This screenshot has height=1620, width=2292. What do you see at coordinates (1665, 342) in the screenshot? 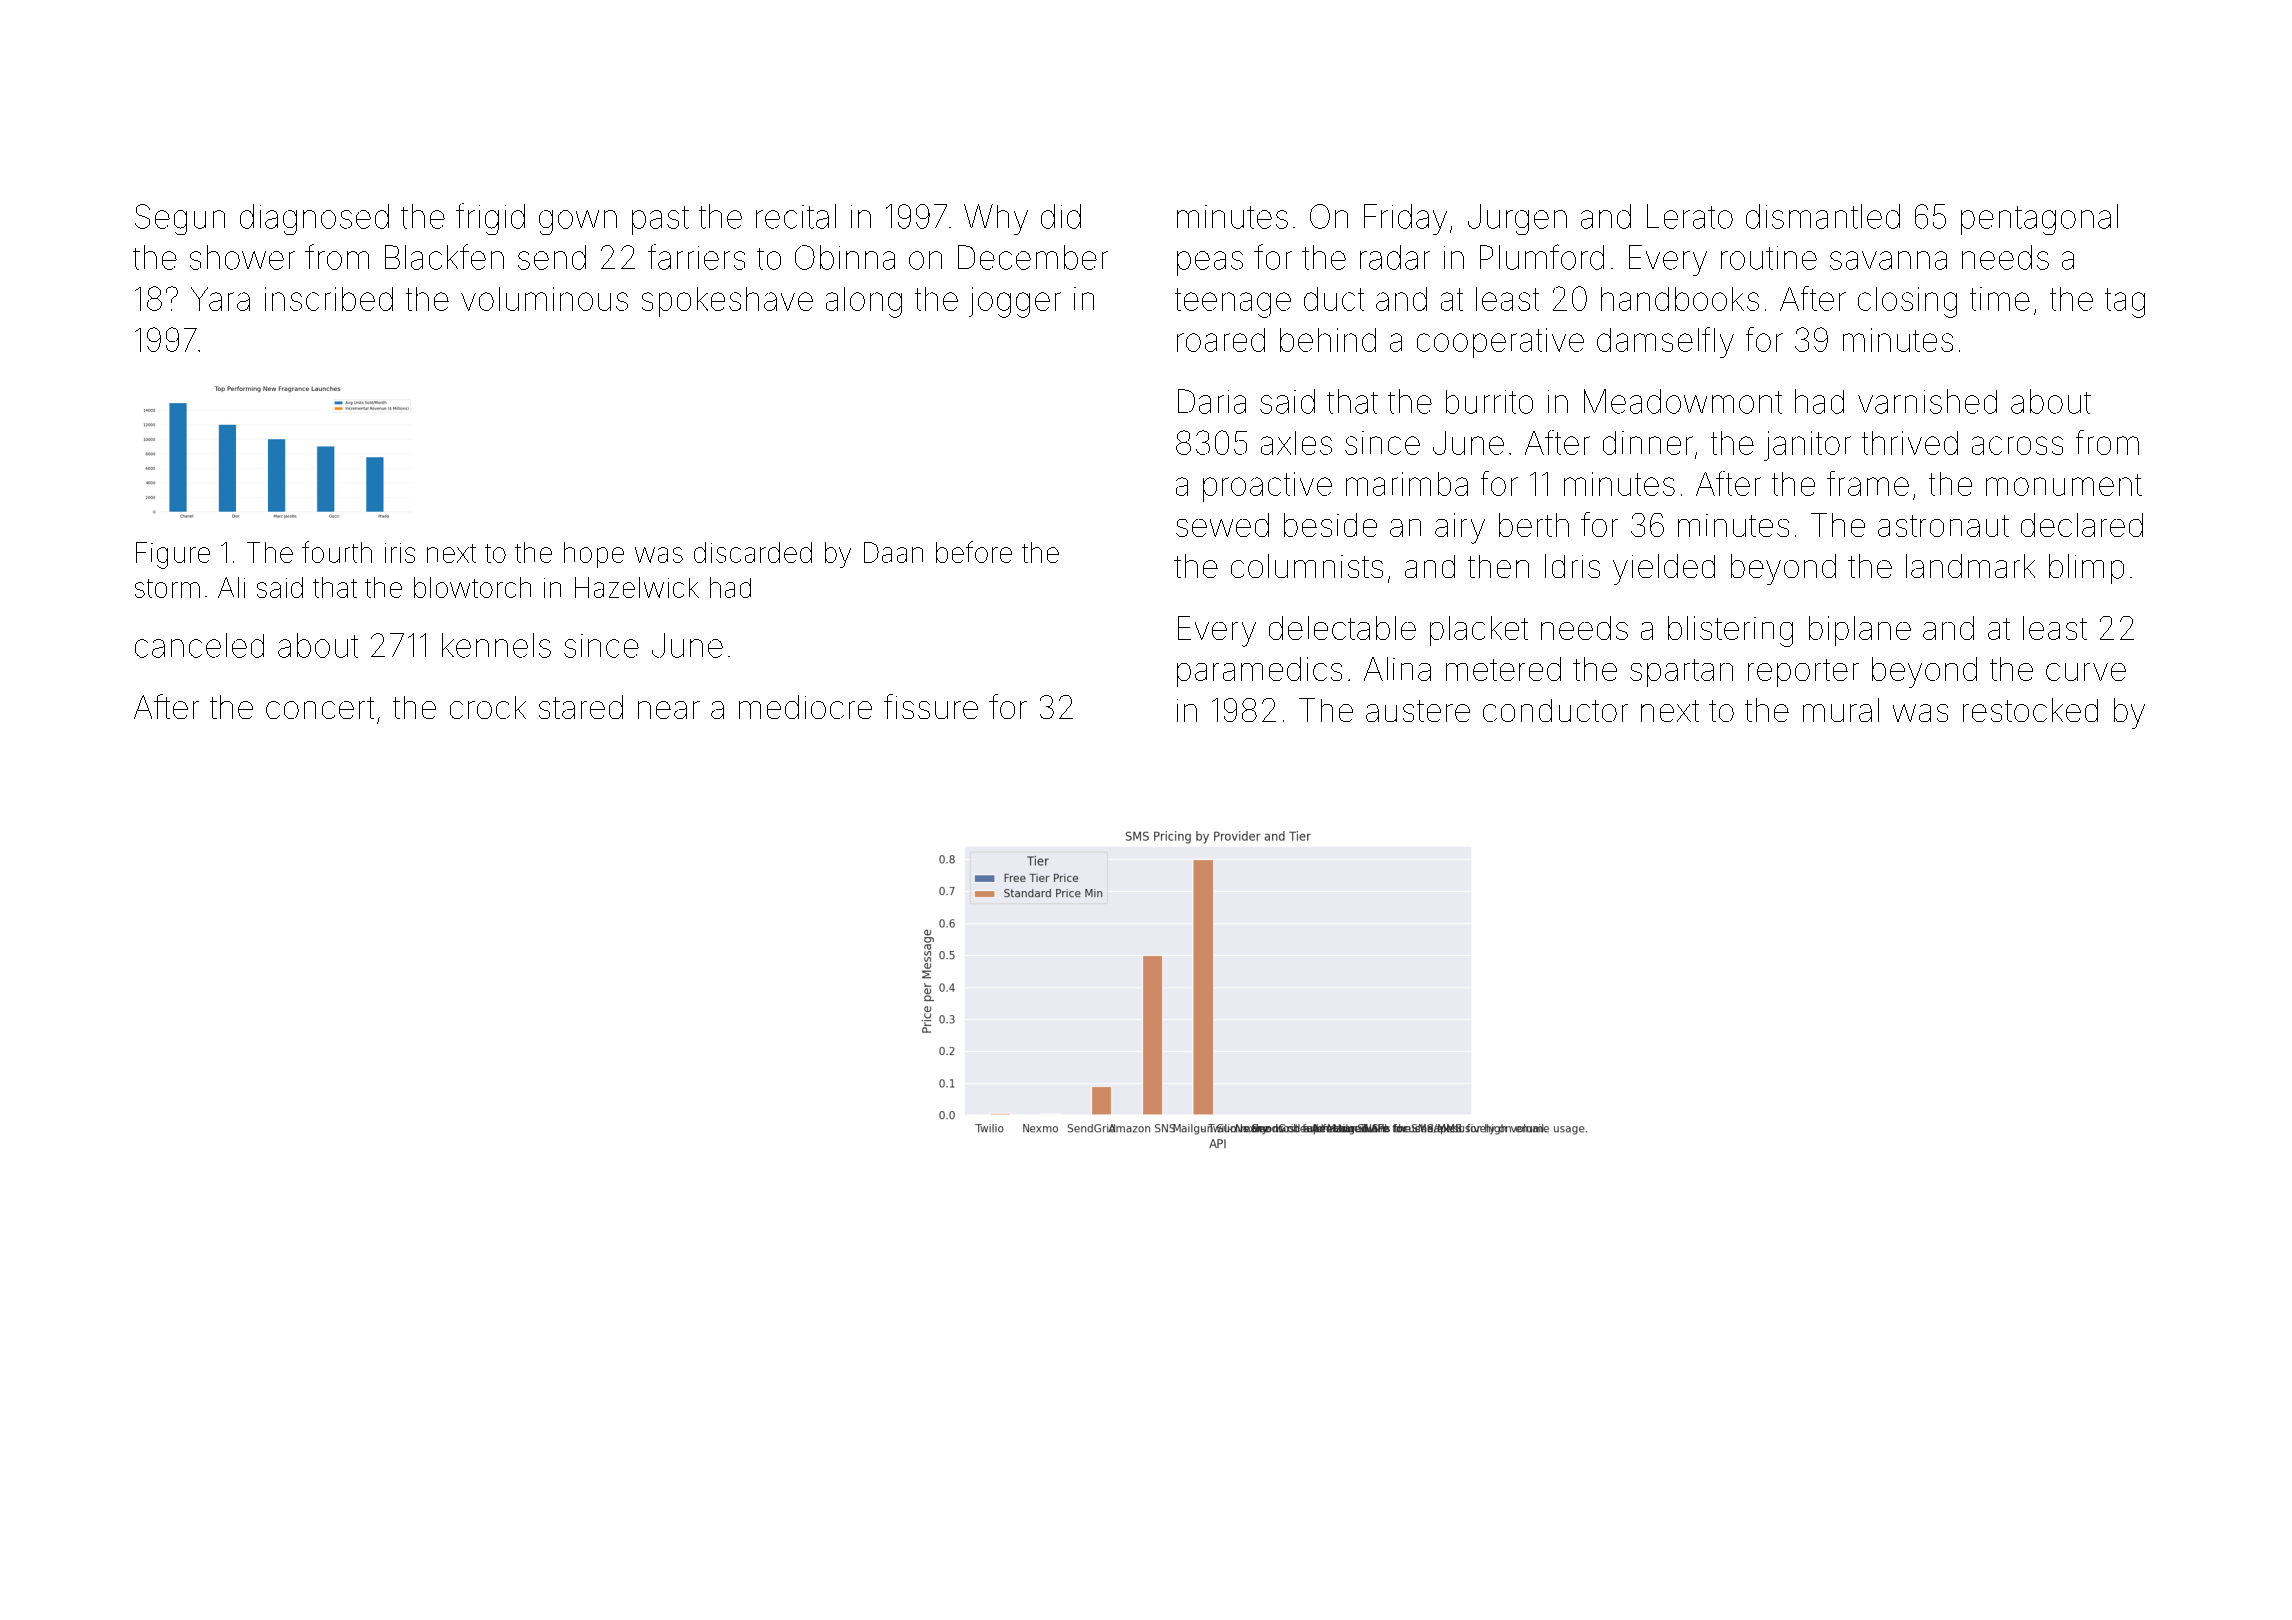
I see `damselfly` at bounding box center [1665, 342].
